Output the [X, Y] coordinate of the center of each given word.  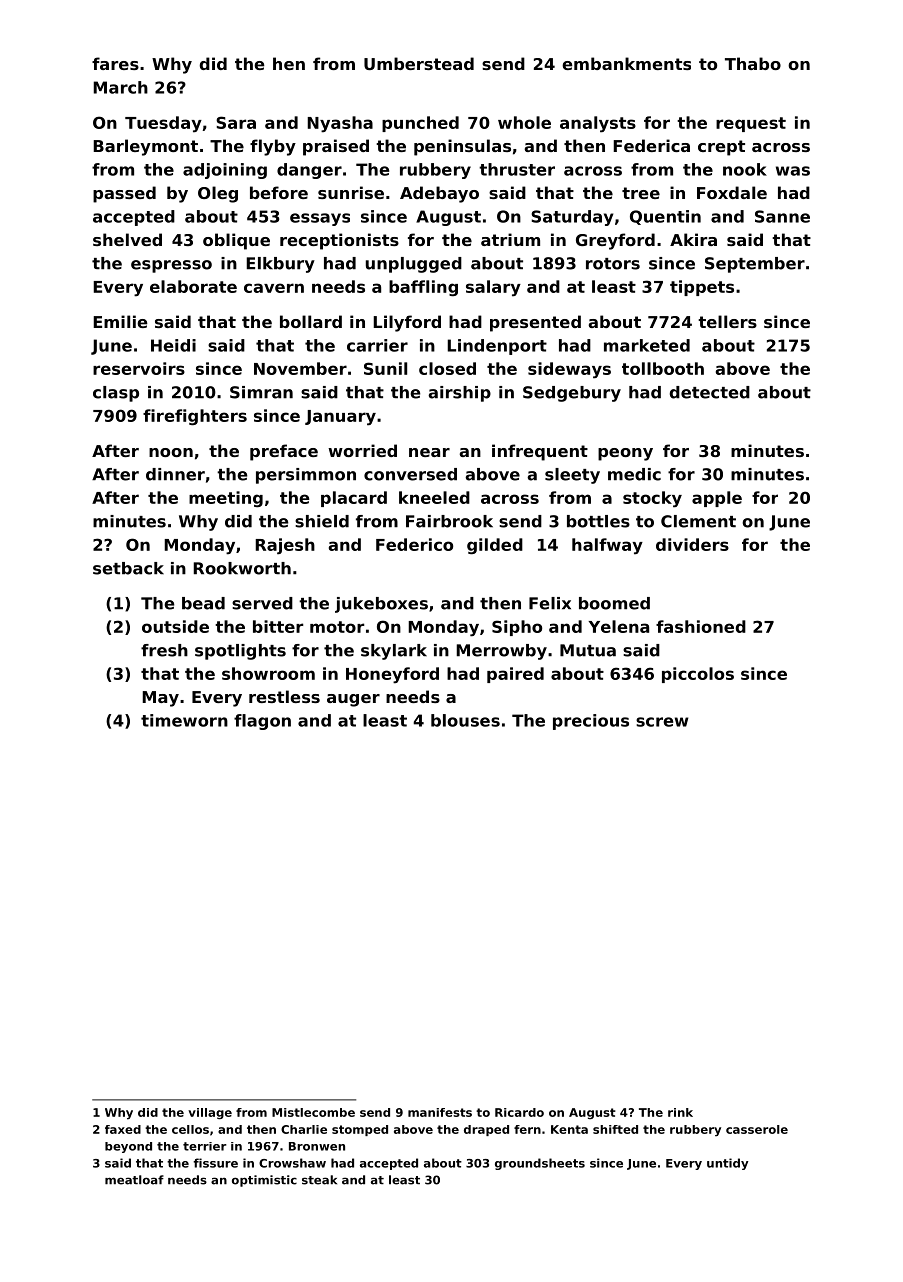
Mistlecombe [313, 1112]
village [210, 1114]
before [279, 192]
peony [625, 454]
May [160, 699]
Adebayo [439, 194]
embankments [626, 63]
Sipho [517, 628]
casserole [757, 1129]
